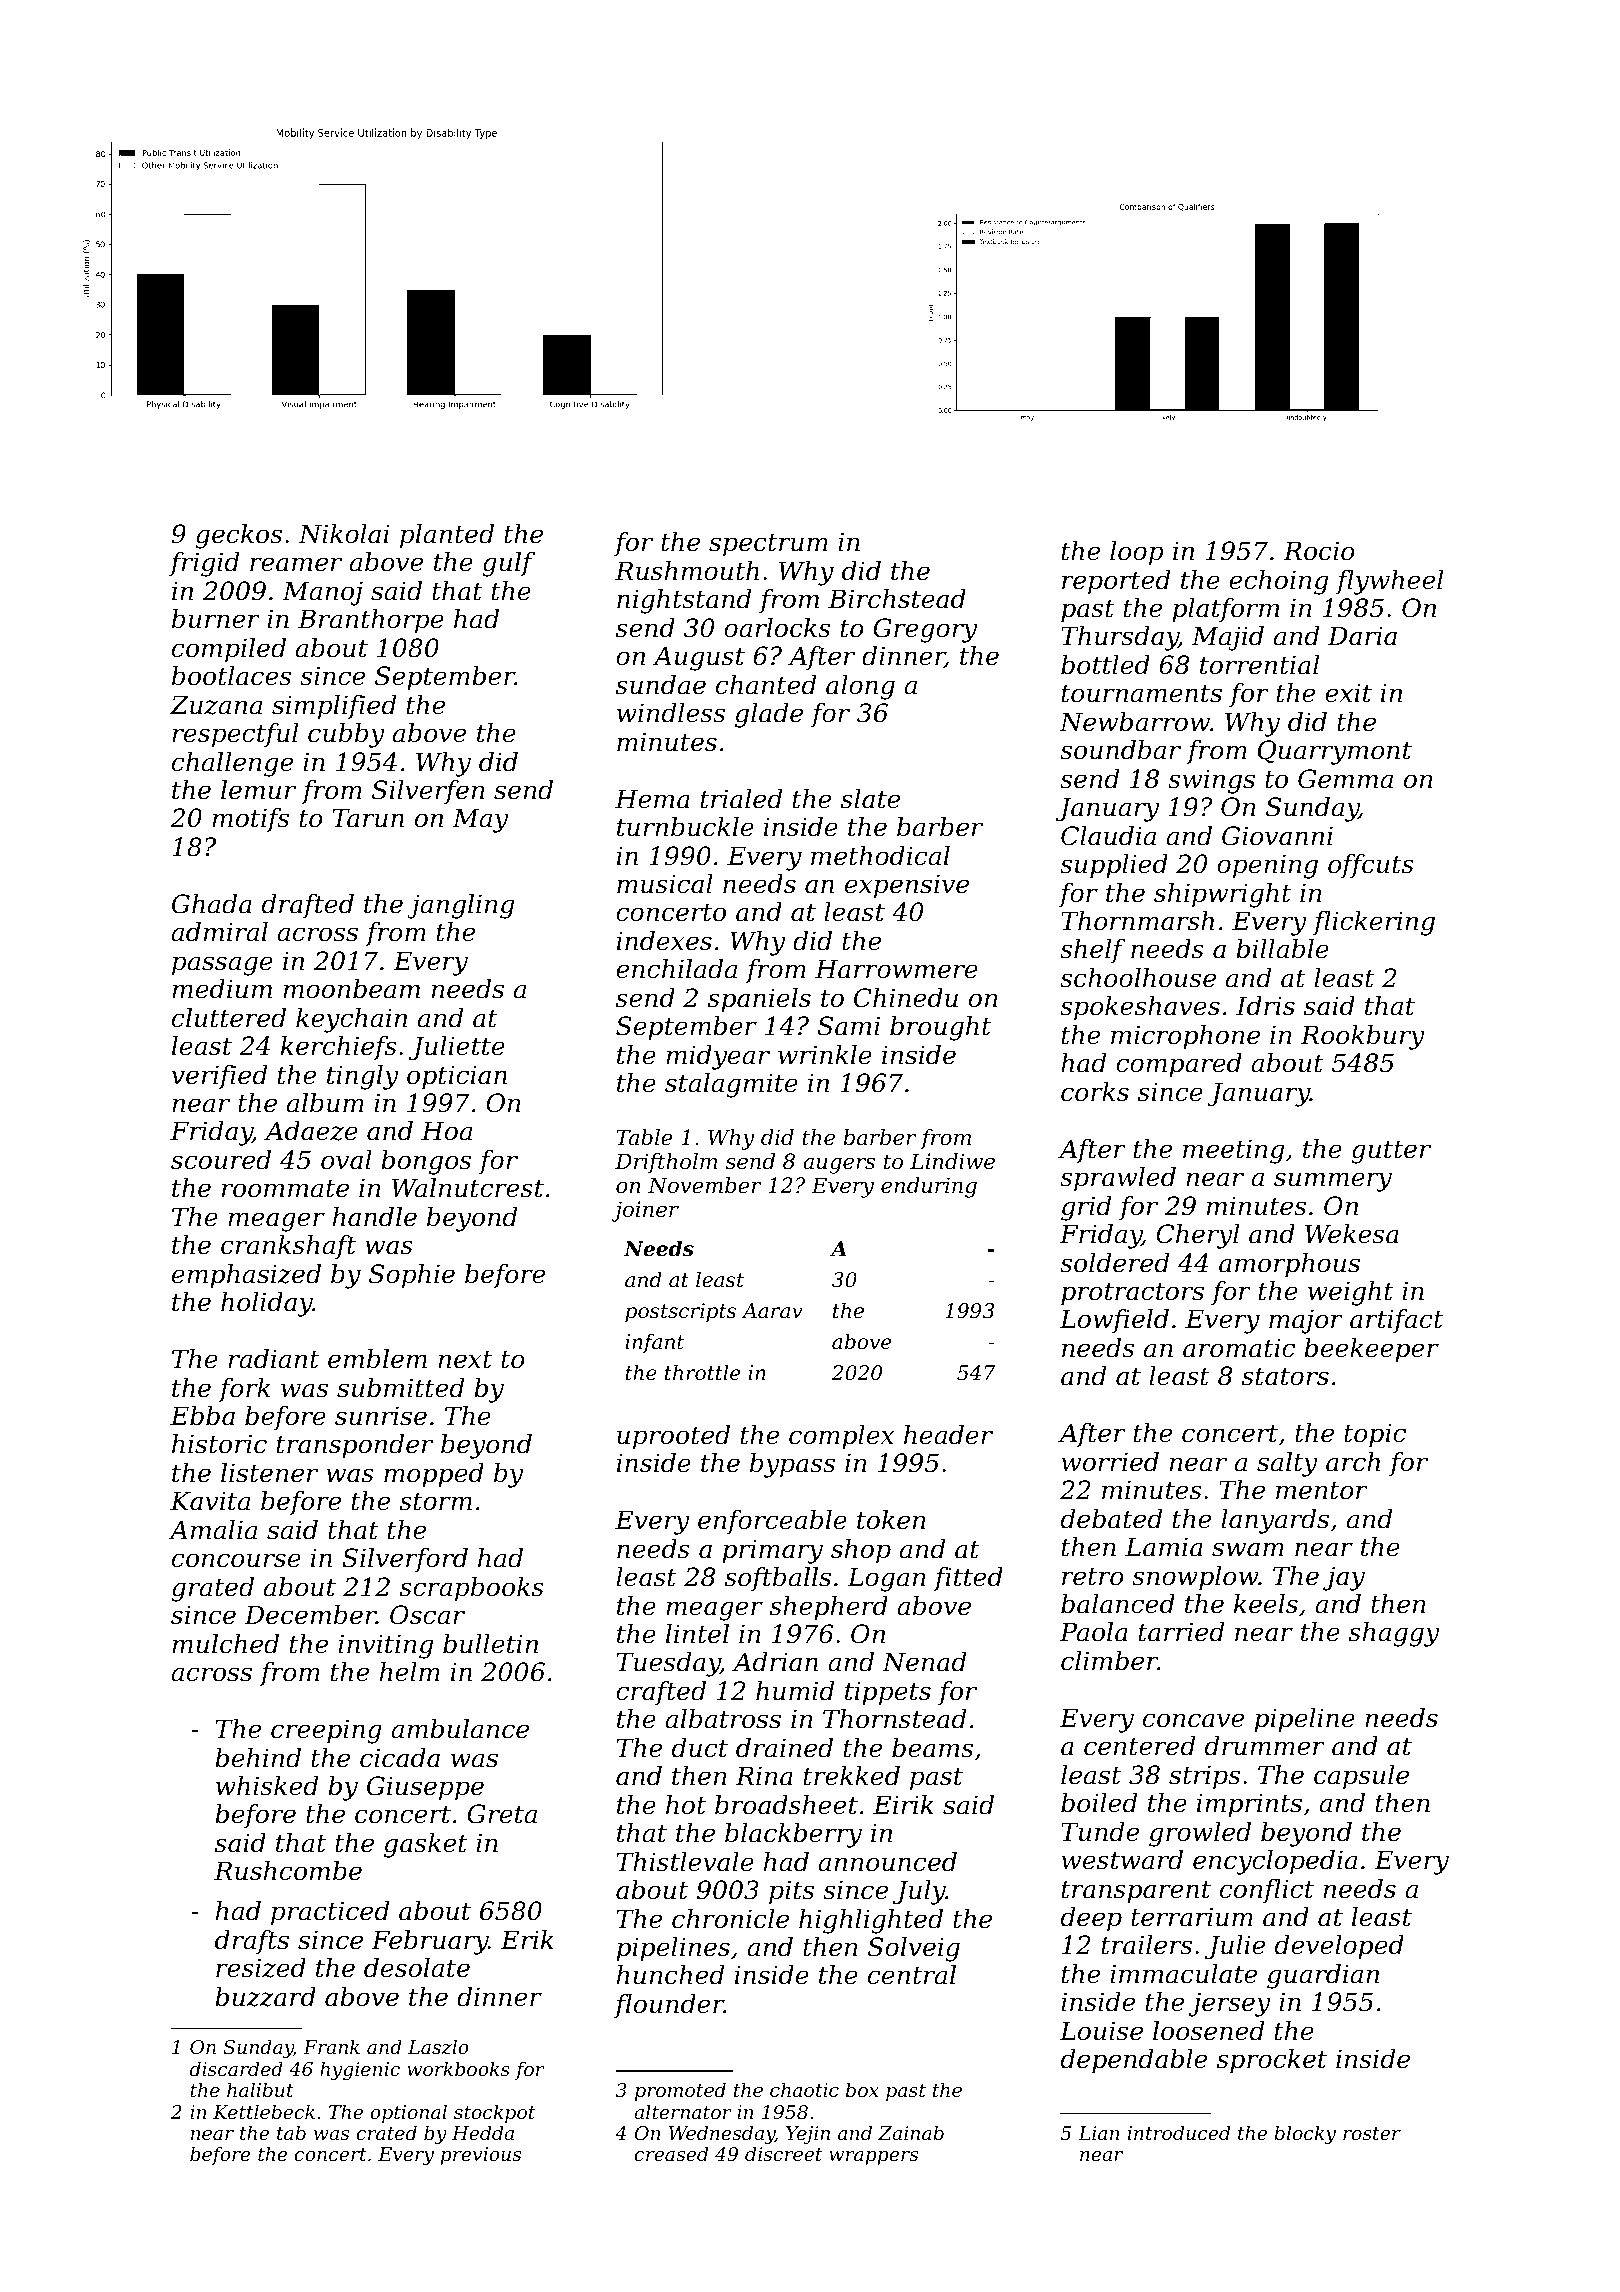 The height and width of the screenshot is (2292, 1620). Describe the element at coordinates (239, 536) in the screenshot. I see `geckos` at that location.
